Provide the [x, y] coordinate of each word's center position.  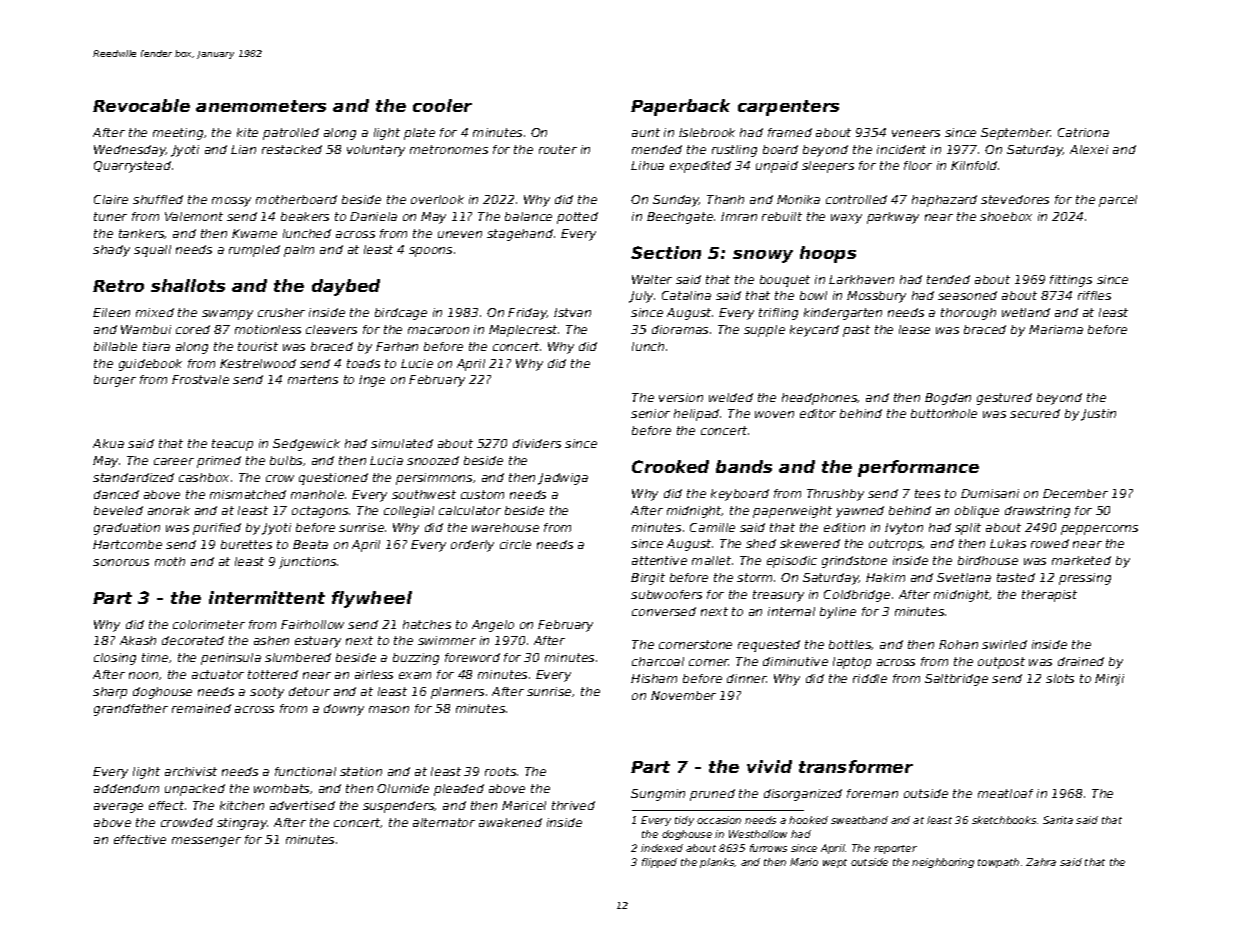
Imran [739, 216]
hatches [427, 624]
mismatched [248, 494]
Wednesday [130, 151]
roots [500, 771]
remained [201, 708]
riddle [870, 678]
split [968, 529]
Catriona [1083, 132]
